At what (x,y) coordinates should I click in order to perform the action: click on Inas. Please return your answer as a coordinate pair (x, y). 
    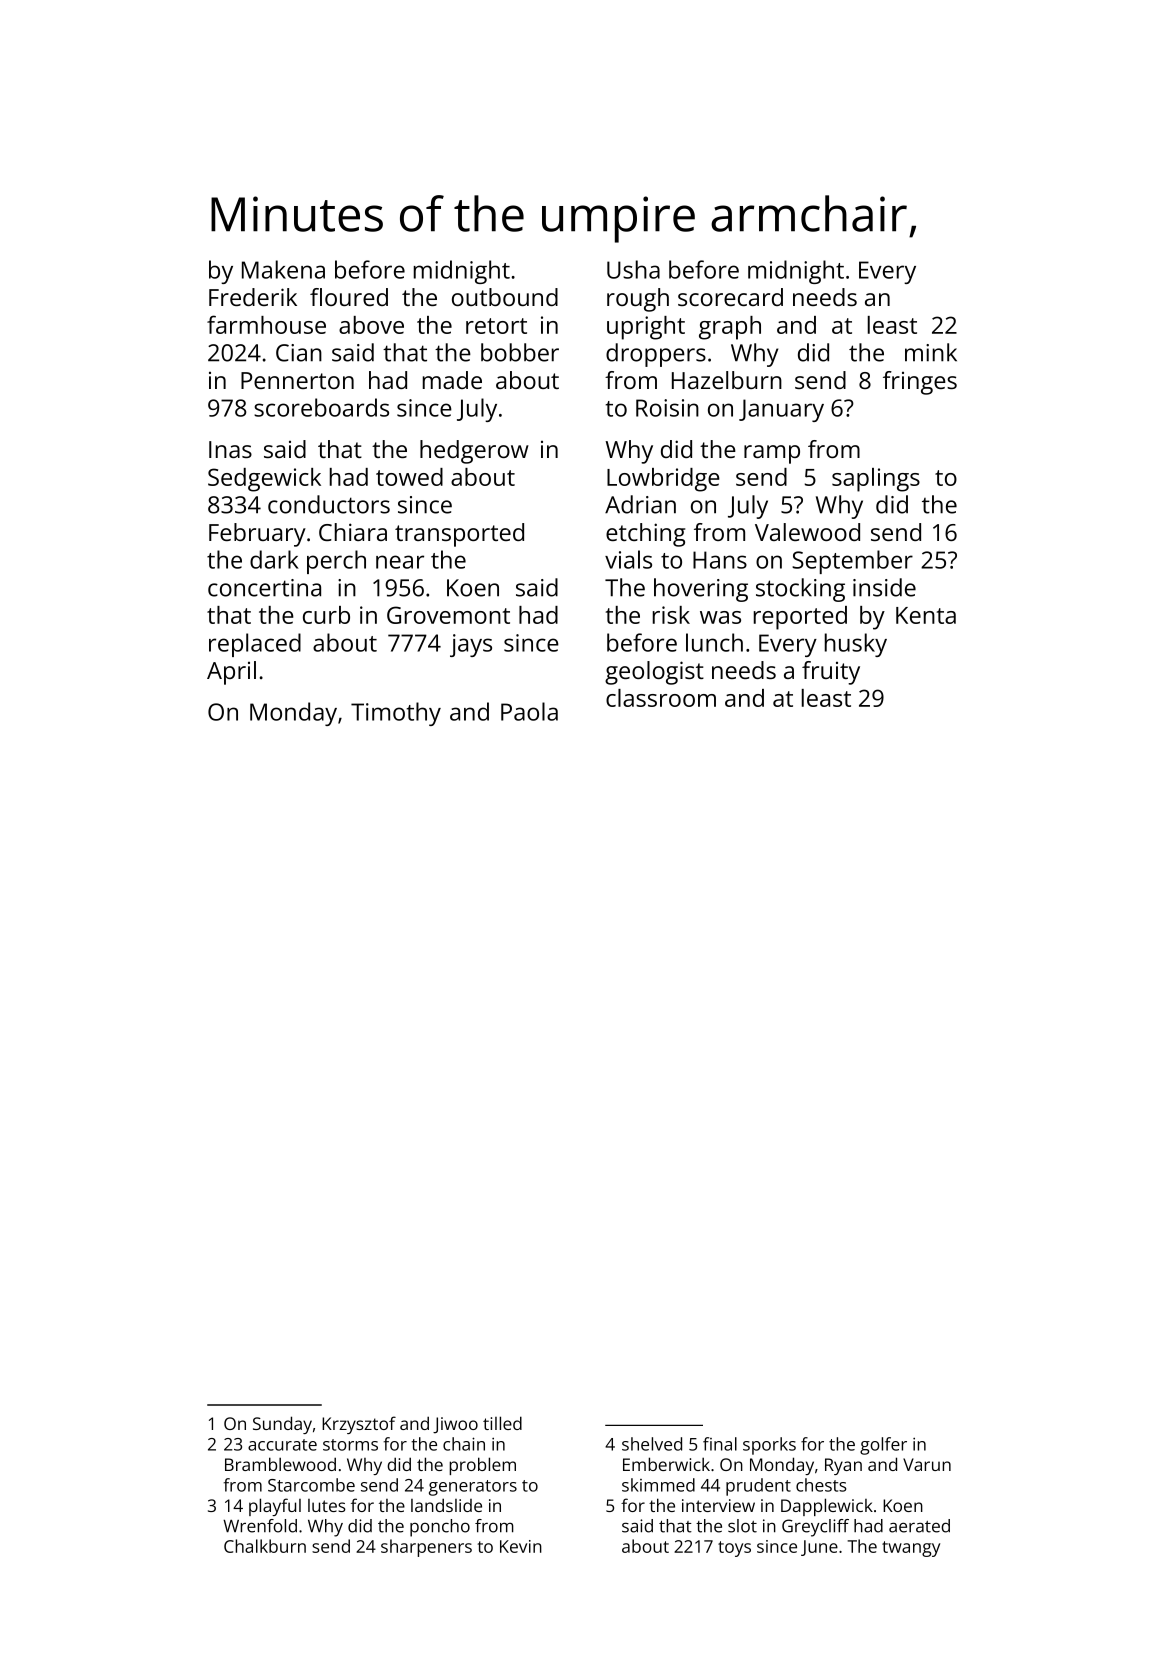
    Looking at the image, I should click on (230, 449).
